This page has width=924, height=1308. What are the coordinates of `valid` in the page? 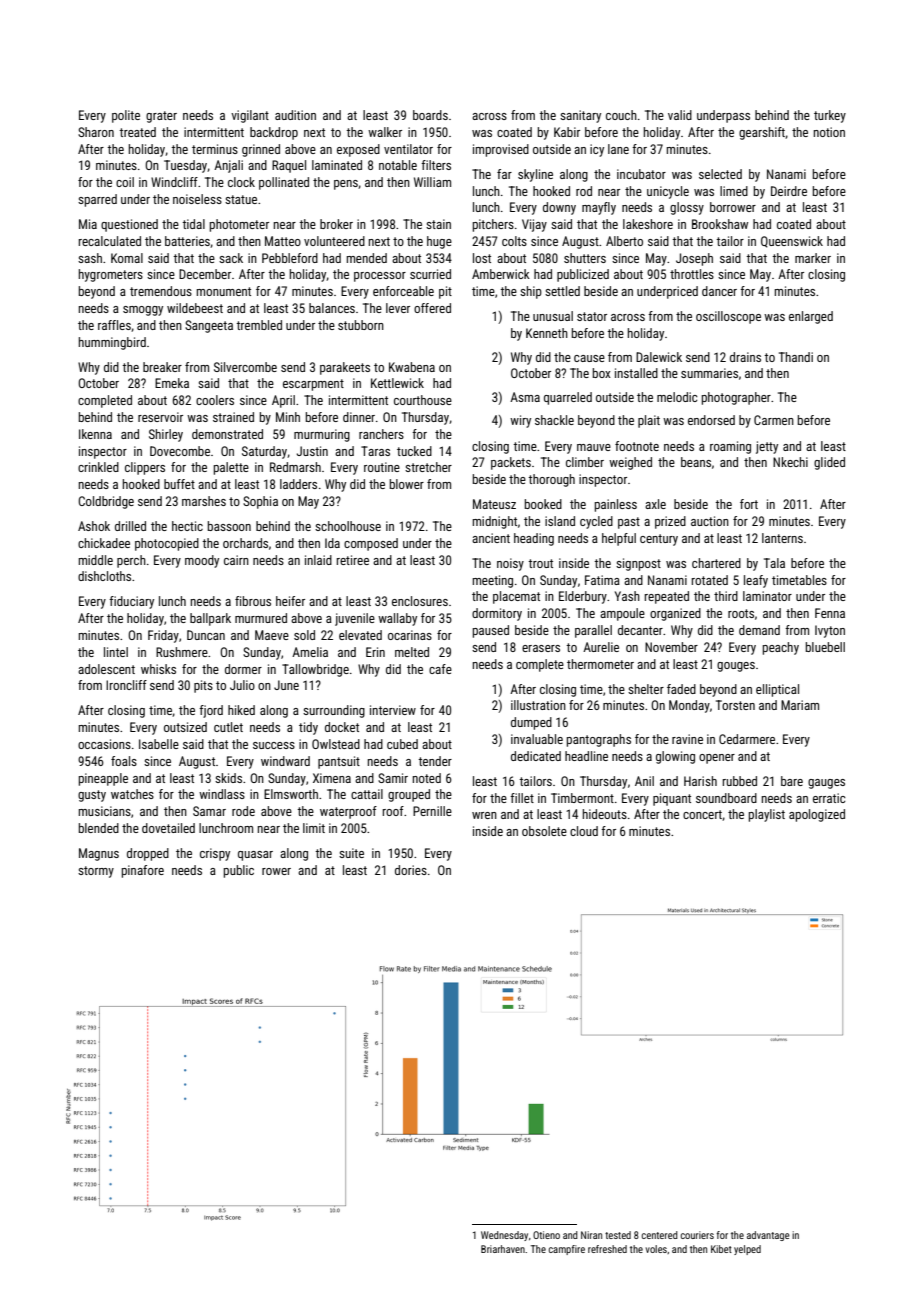 It's located at (680, 115).
